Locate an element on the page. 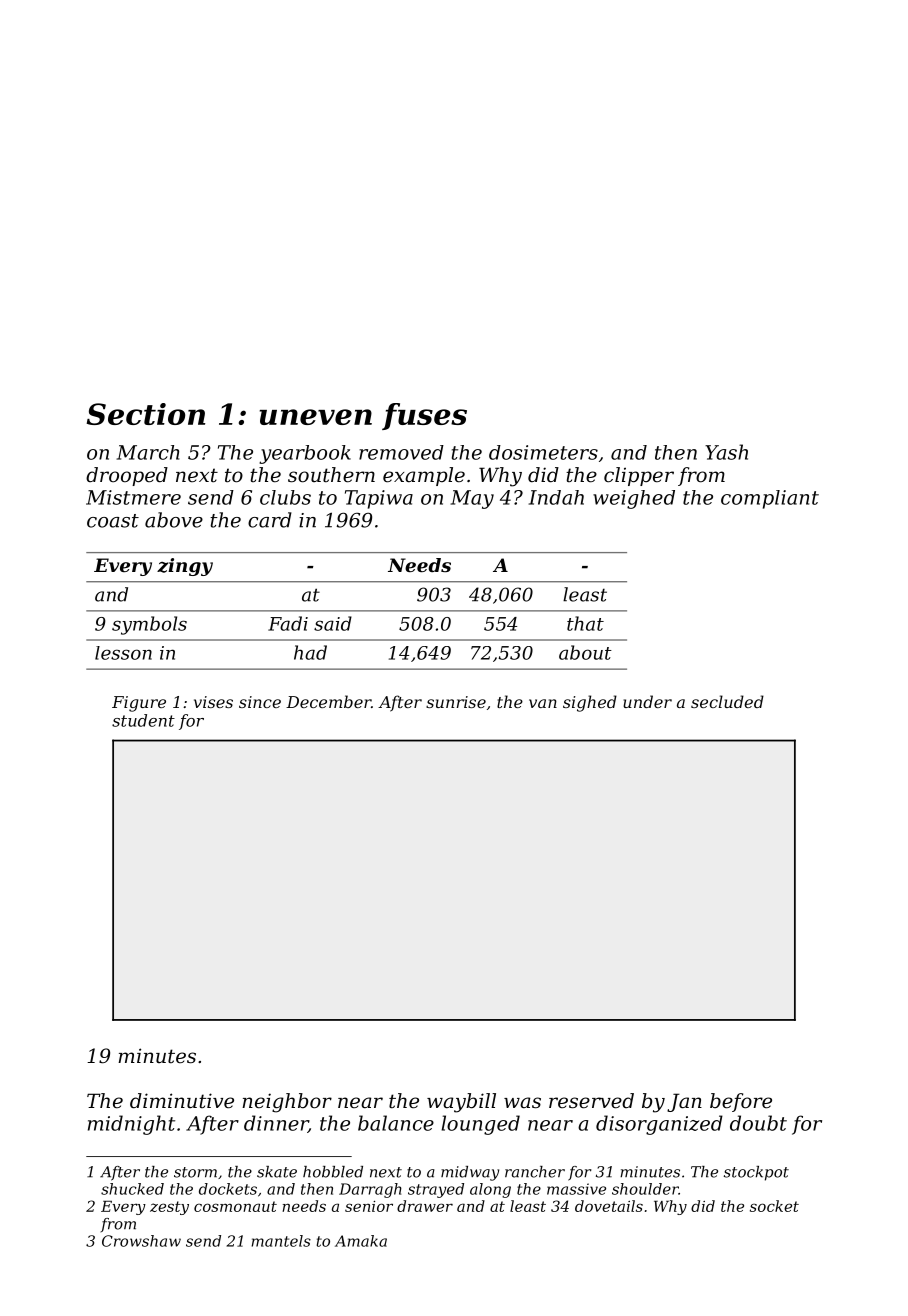  before is located at coordinates (741, 1102).
